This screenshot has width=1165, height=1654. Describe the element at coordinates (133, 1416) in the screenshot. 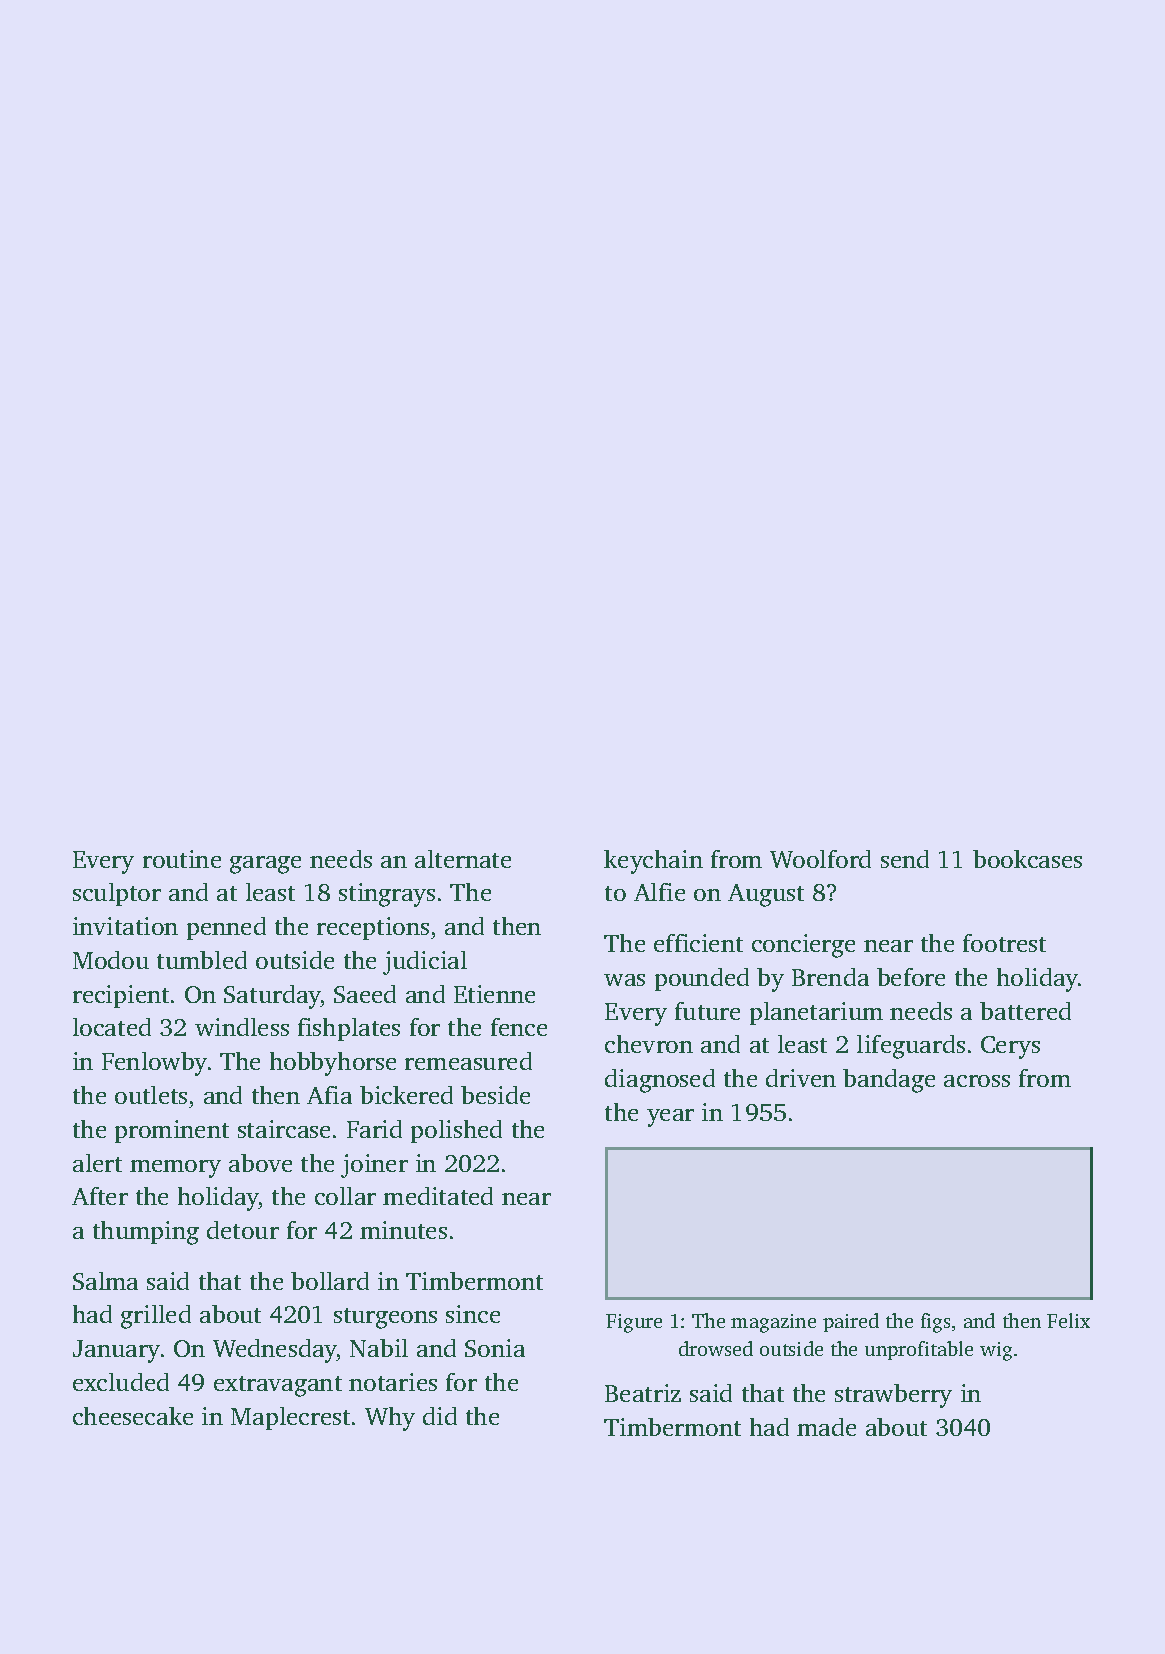

I see `cheesecake` at that location.
